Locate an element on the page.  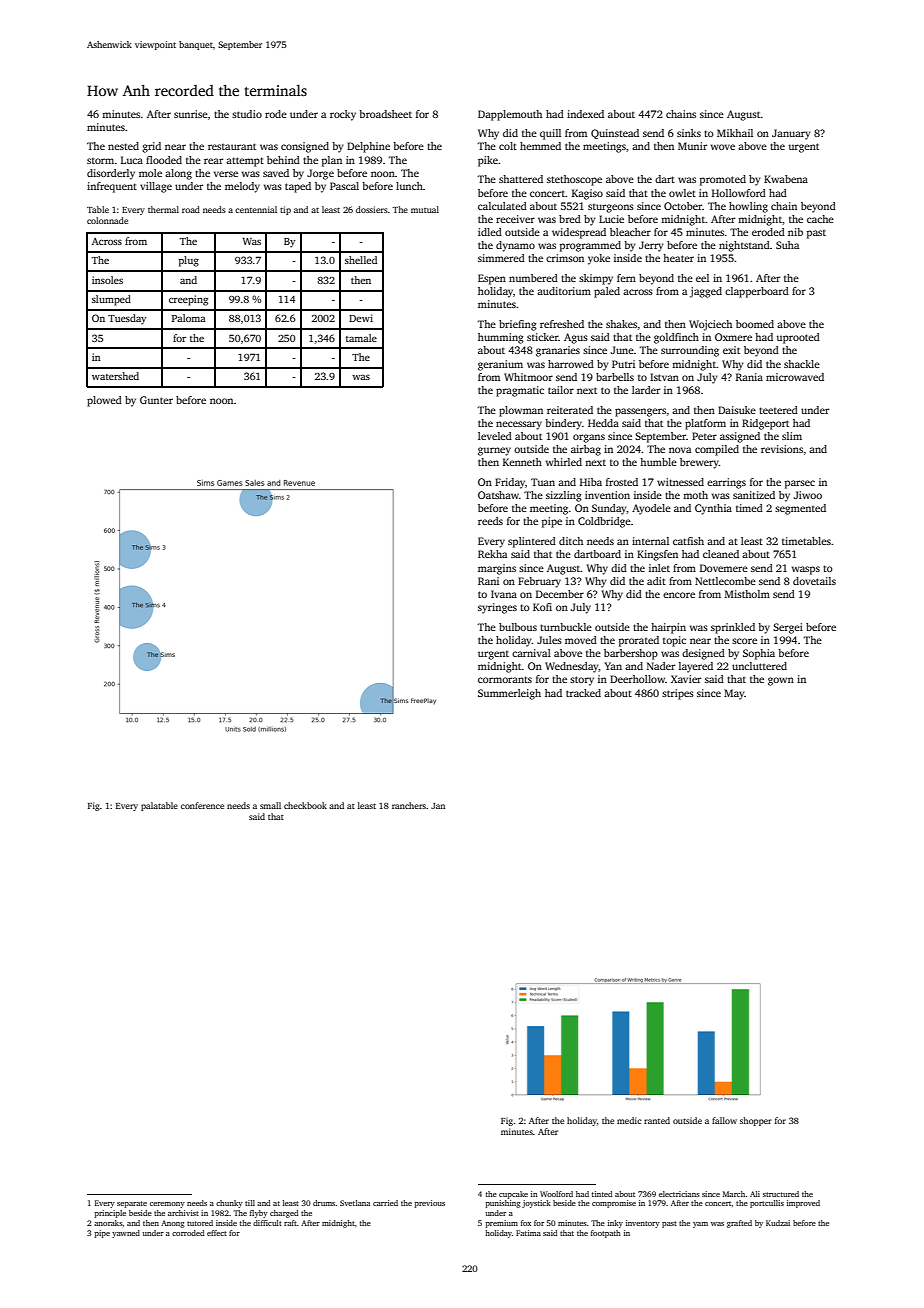
clapperboard is located at coordinates (757, 292).
